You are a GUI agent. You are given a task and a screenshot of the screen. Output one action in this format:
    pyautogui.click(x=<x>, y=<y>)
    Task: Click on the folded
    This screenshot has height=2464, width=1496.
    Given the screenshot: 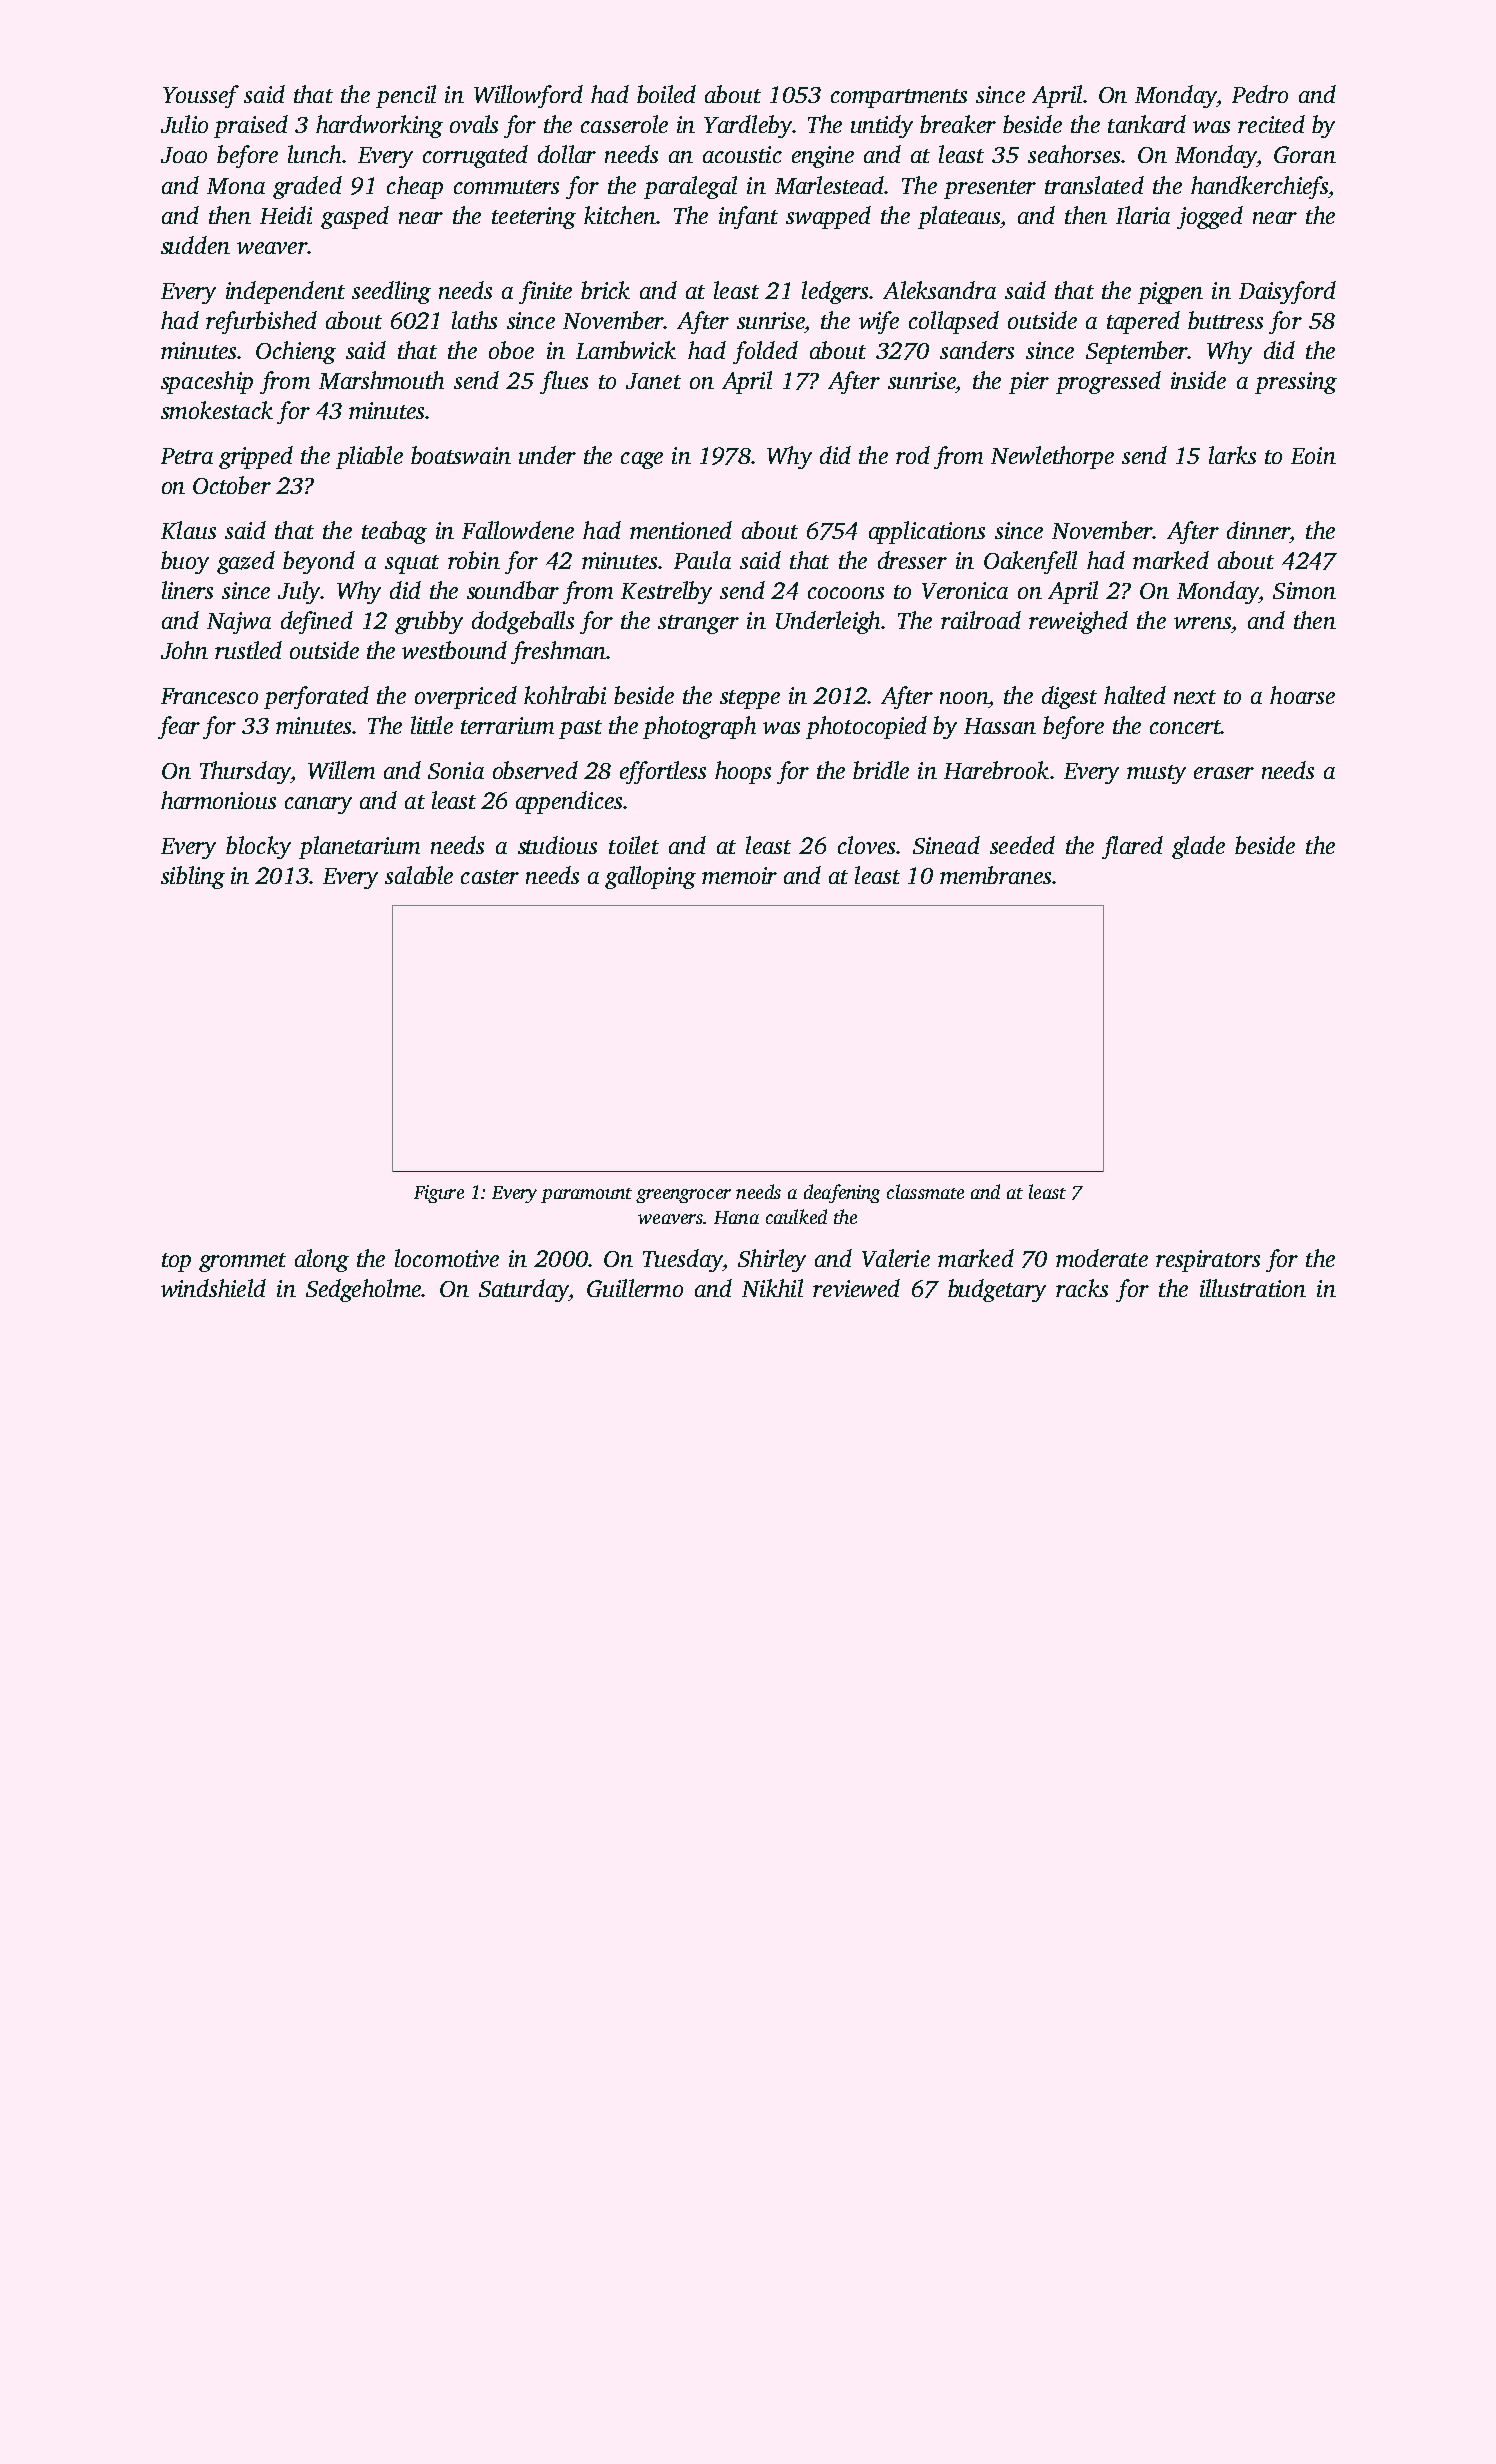 What is the action you would take?
    pyautogui.click(x=765, y=352)
